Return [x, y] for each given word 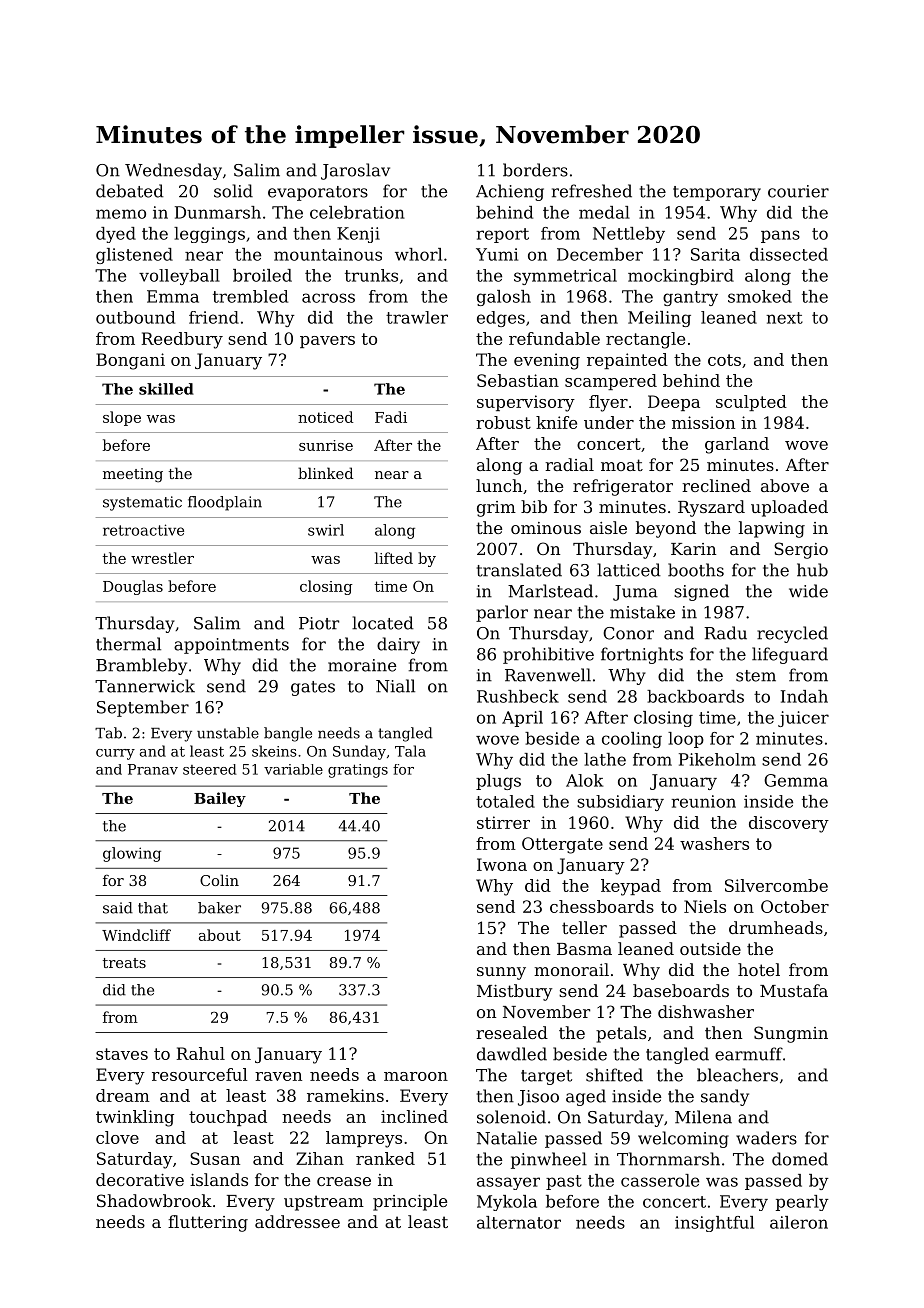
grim [496, 509]
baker [219, 908]
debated [130, 191]
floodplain [225, 503]
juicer [803, 719]
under [609, 422]
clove [117, 1137]
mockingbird [681, 277]
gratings [358, 771]
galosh [504, 298]
